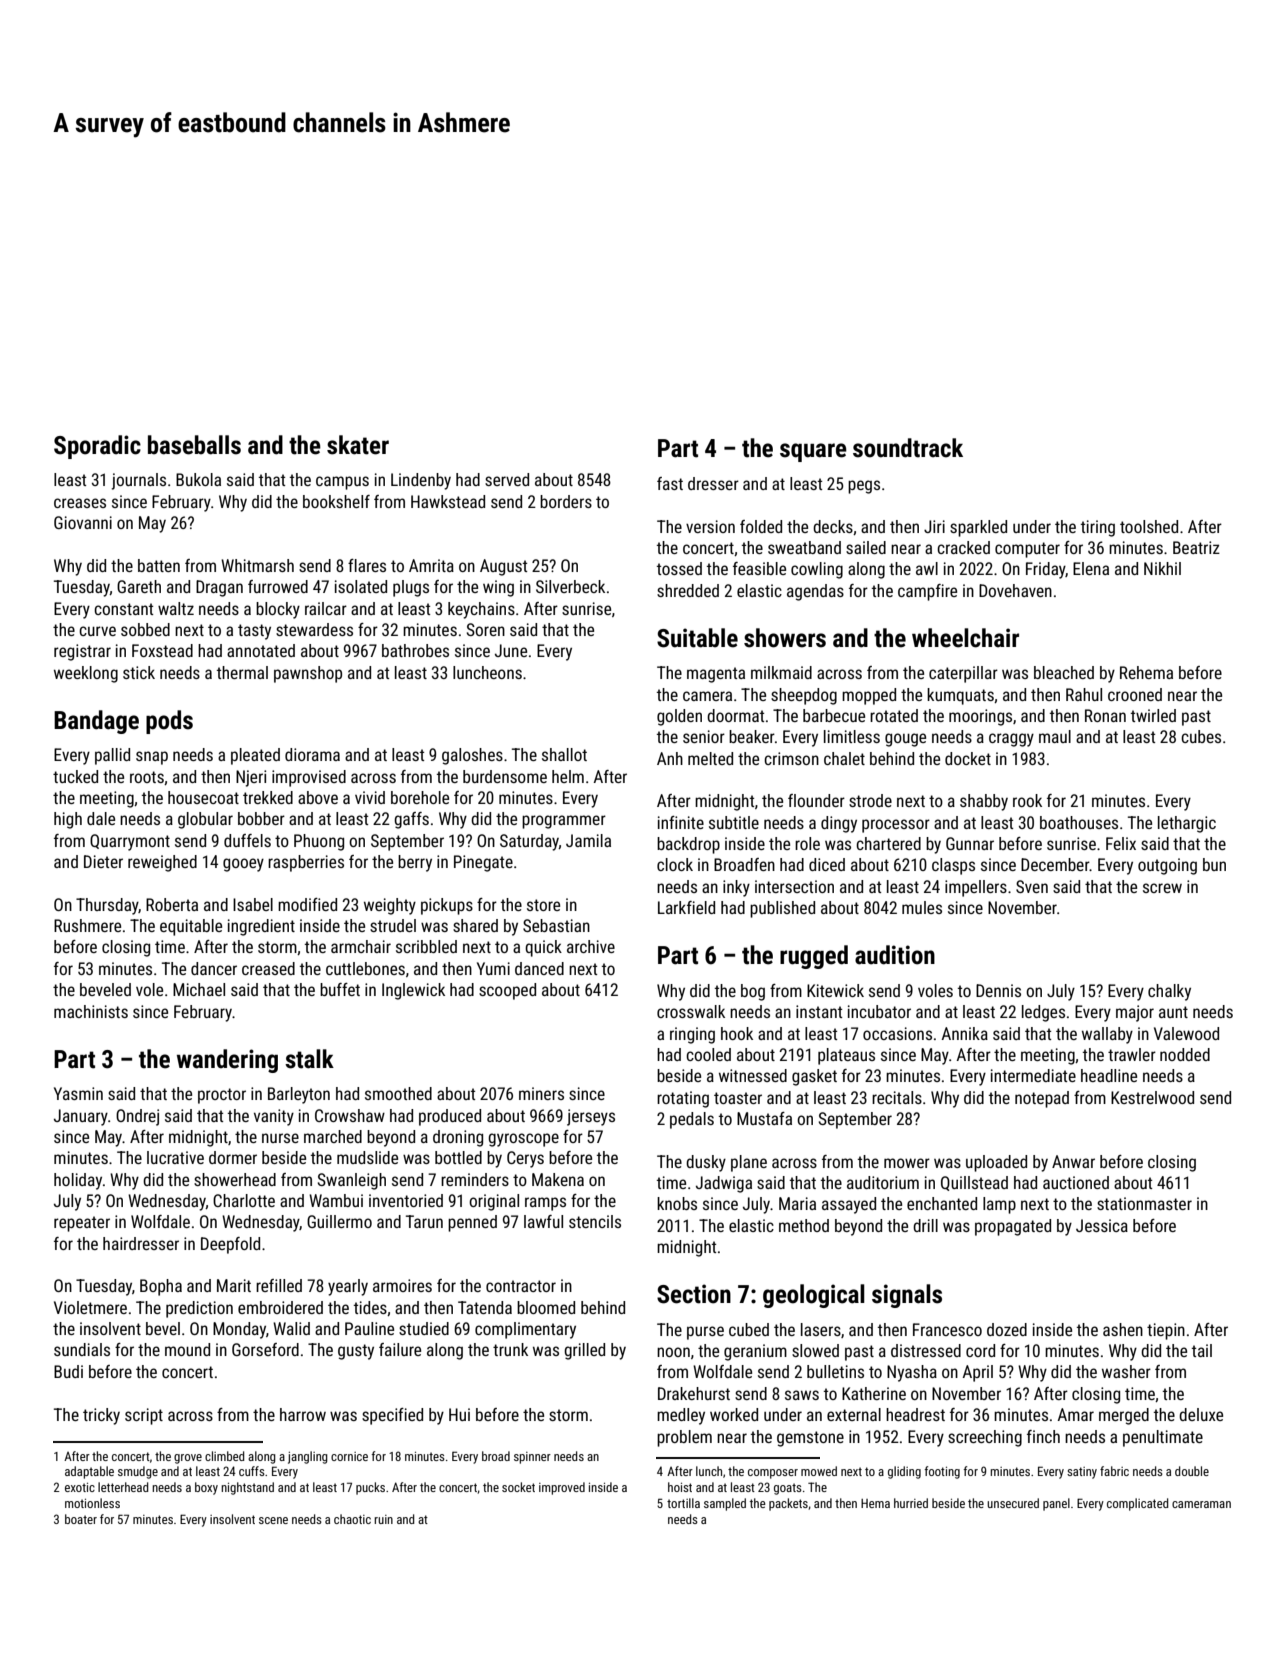 The height and width of the image is (1667, 1288). Describe the element at coordinates (308, 674) in the image. I see `pawnshop` at that location.
